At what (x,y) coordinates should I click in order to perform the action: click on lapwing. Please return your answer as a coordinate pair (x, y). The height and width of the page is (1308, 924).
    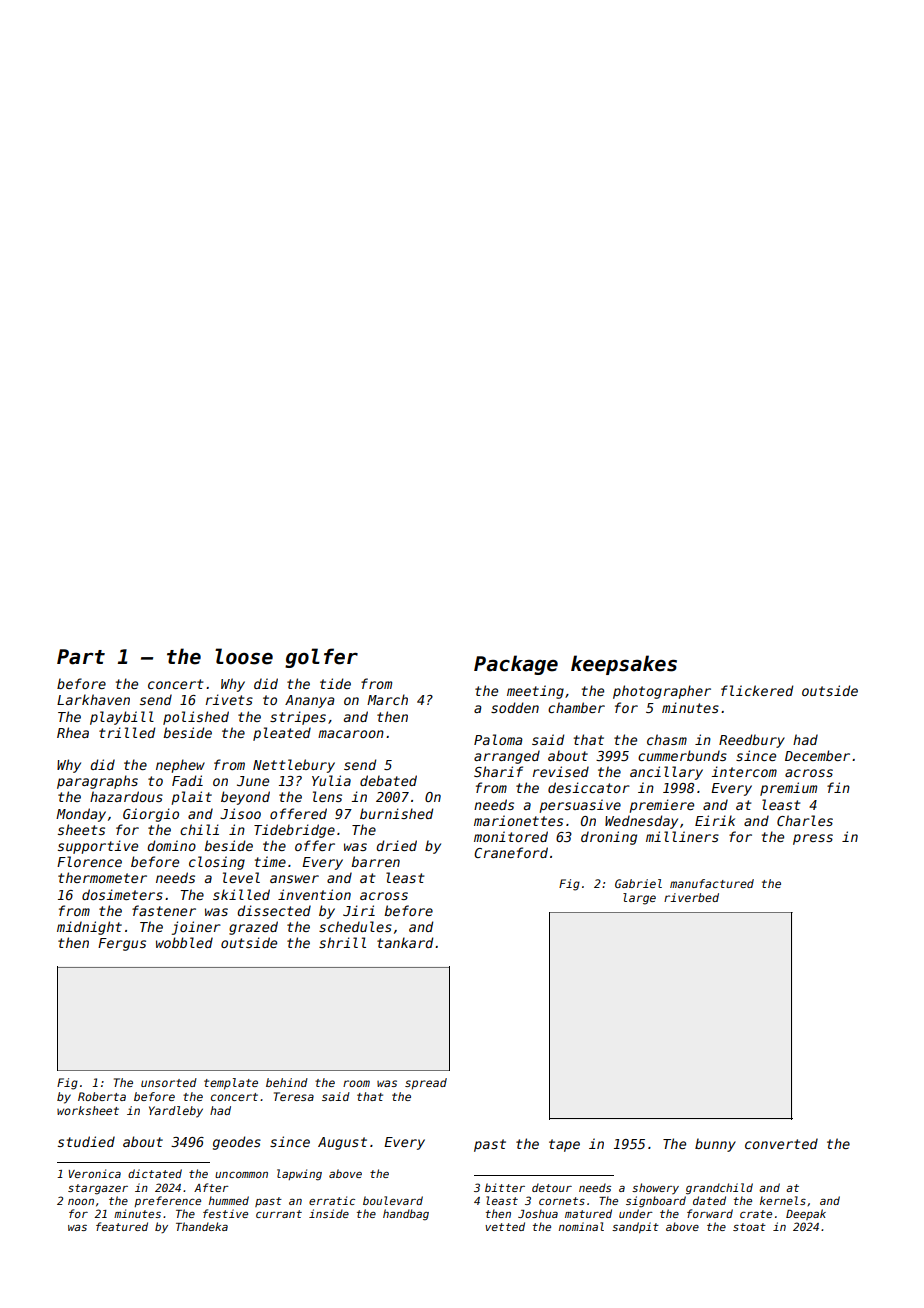
    Looking at the image, I should click on (299, 1175).
